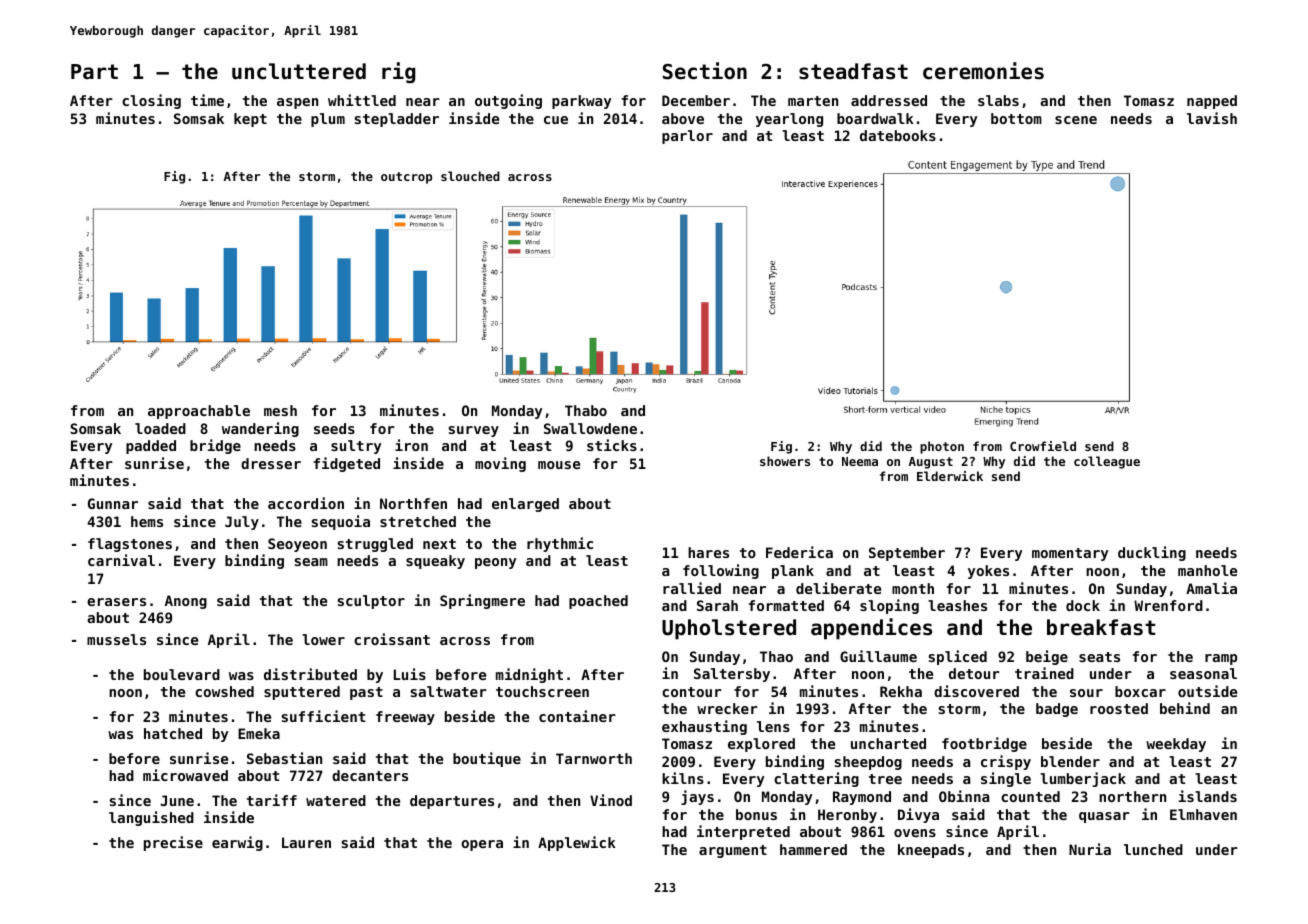 This page has width=1308, height=924. Describe the element at coordinates (323, 639) in the page. I see `lower` at that location.
